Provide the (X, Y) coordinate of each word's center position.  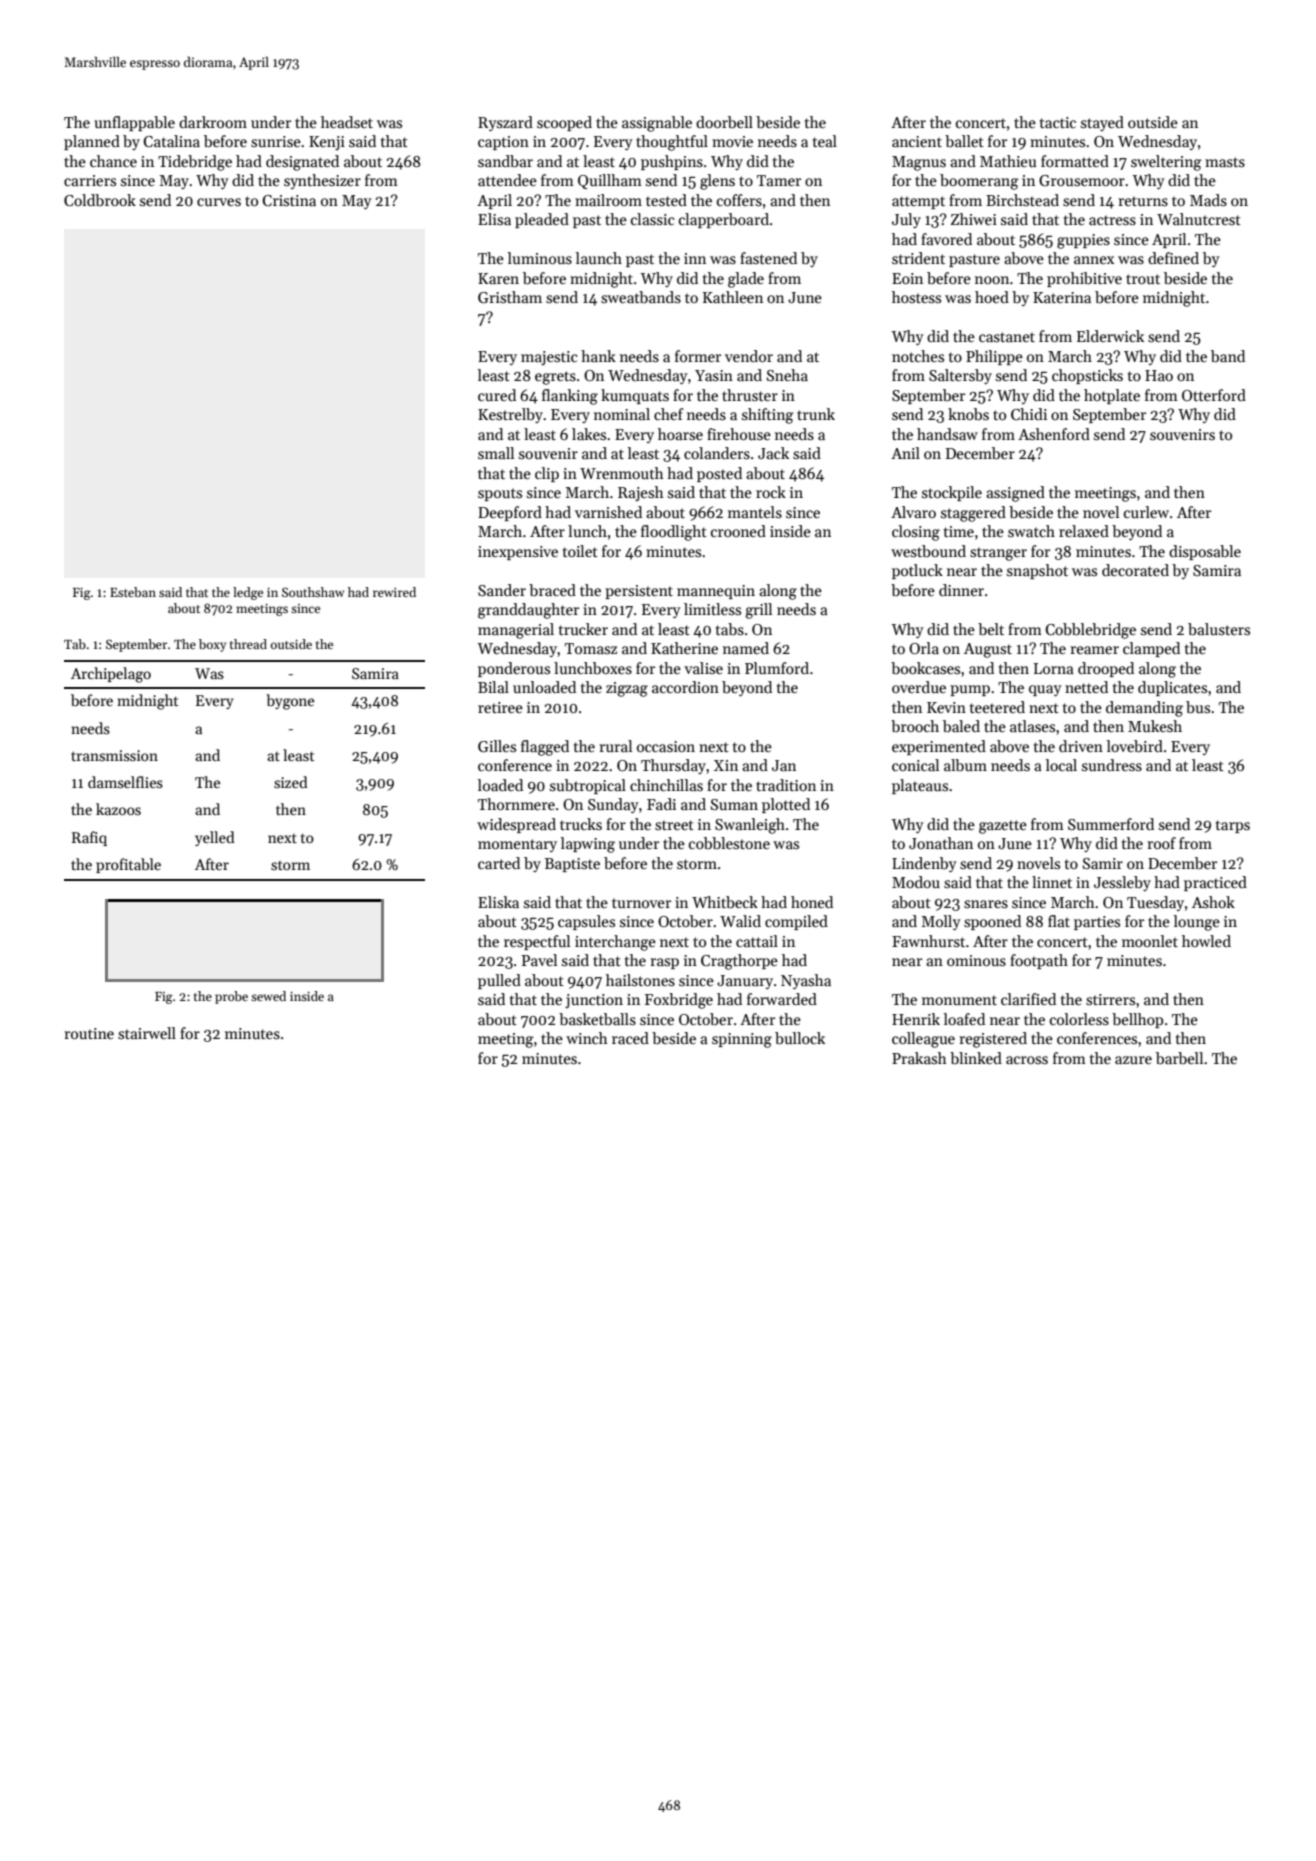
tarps (1233, 826)
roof (1161, 843)
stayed (1102, 123)
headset (347, 122)
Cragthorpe (739, 962)
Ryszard (505, 123)
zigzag (627, 689)
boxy (212, 645)
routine (89, 1033)
